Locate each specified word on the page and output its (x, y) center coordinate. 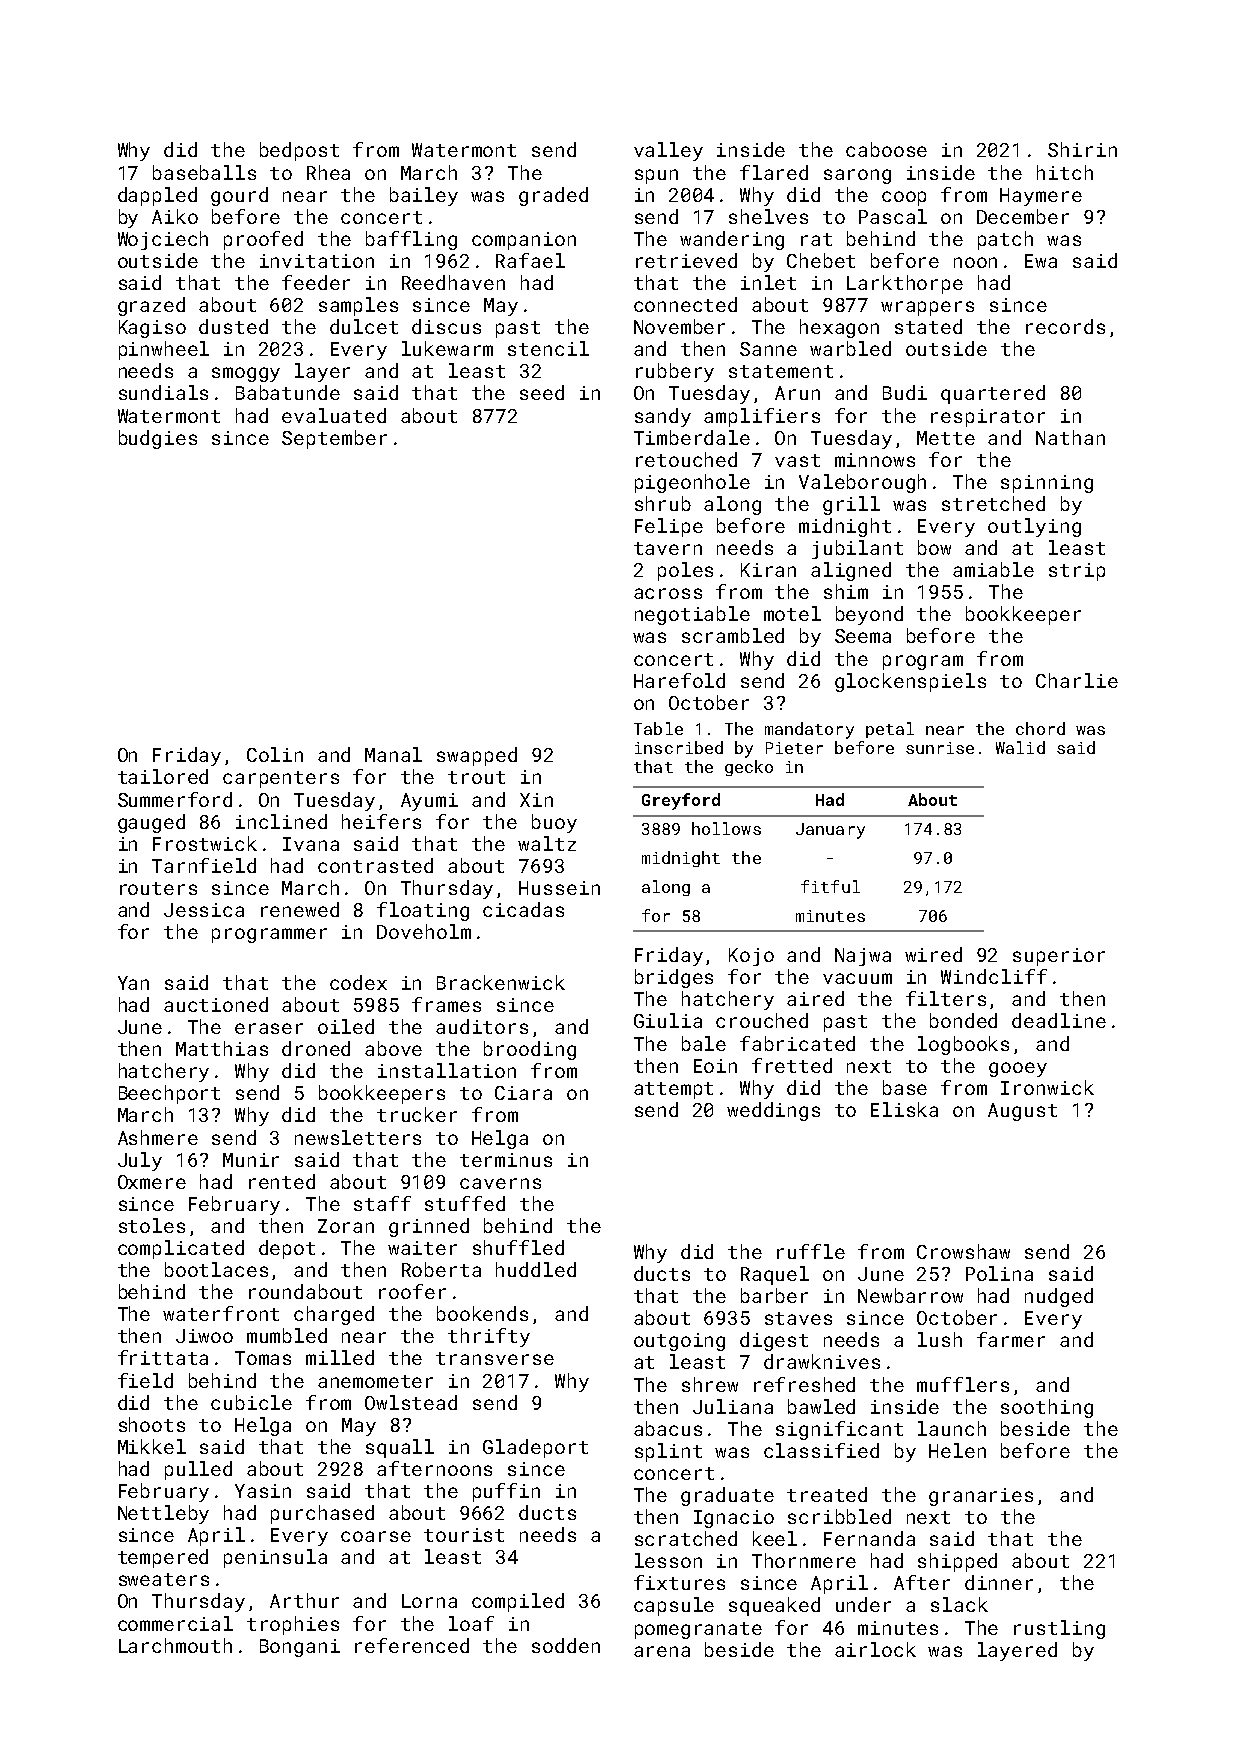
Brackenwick (501, 982)
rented (282, 1181)
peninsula (275, 1558)
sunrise (940, 748)
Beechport (169, 1094)
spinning (1047, 484)
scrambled (733, 635)
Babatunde (288, 392)
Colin (275, 754)
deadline (1059, 1020)
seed (542, 392)
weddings (773, 1111)
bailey (424, 196)
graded (553, 196)
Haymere (1041, 197)
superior (1059, 957)
